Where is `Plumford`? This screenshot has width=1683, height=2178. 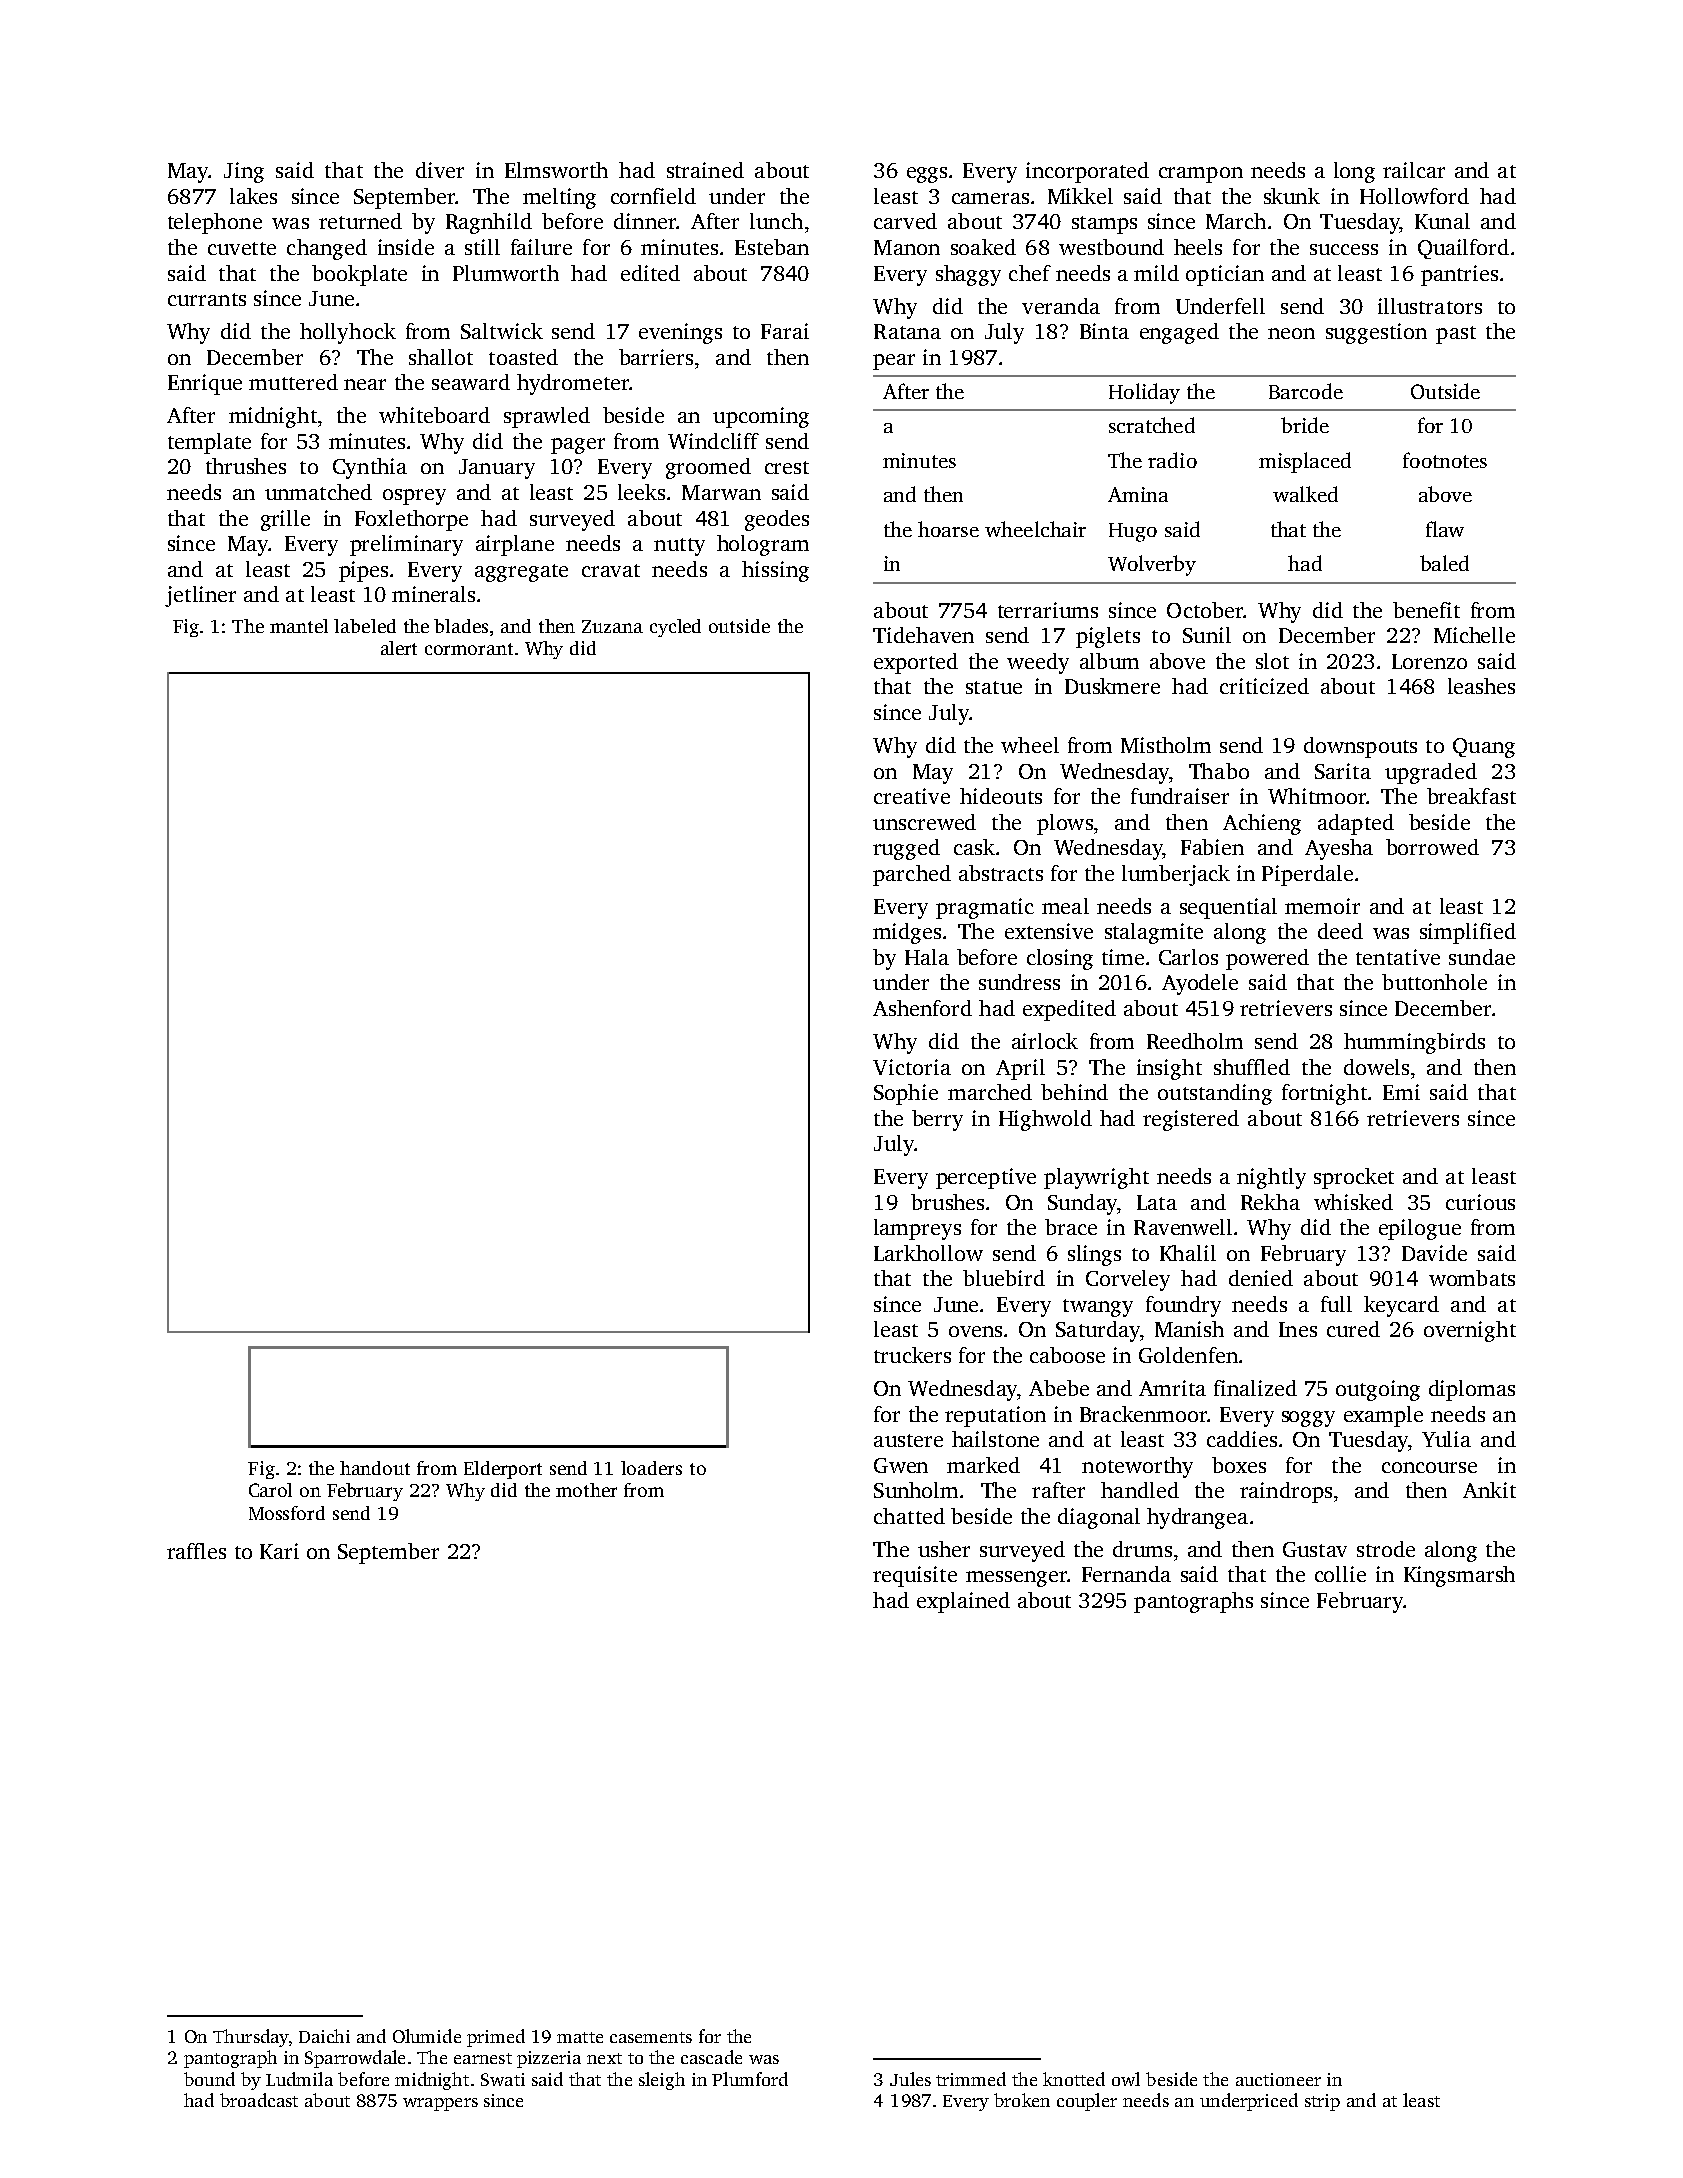
Plumford is located at coordinates (750, 2079).
